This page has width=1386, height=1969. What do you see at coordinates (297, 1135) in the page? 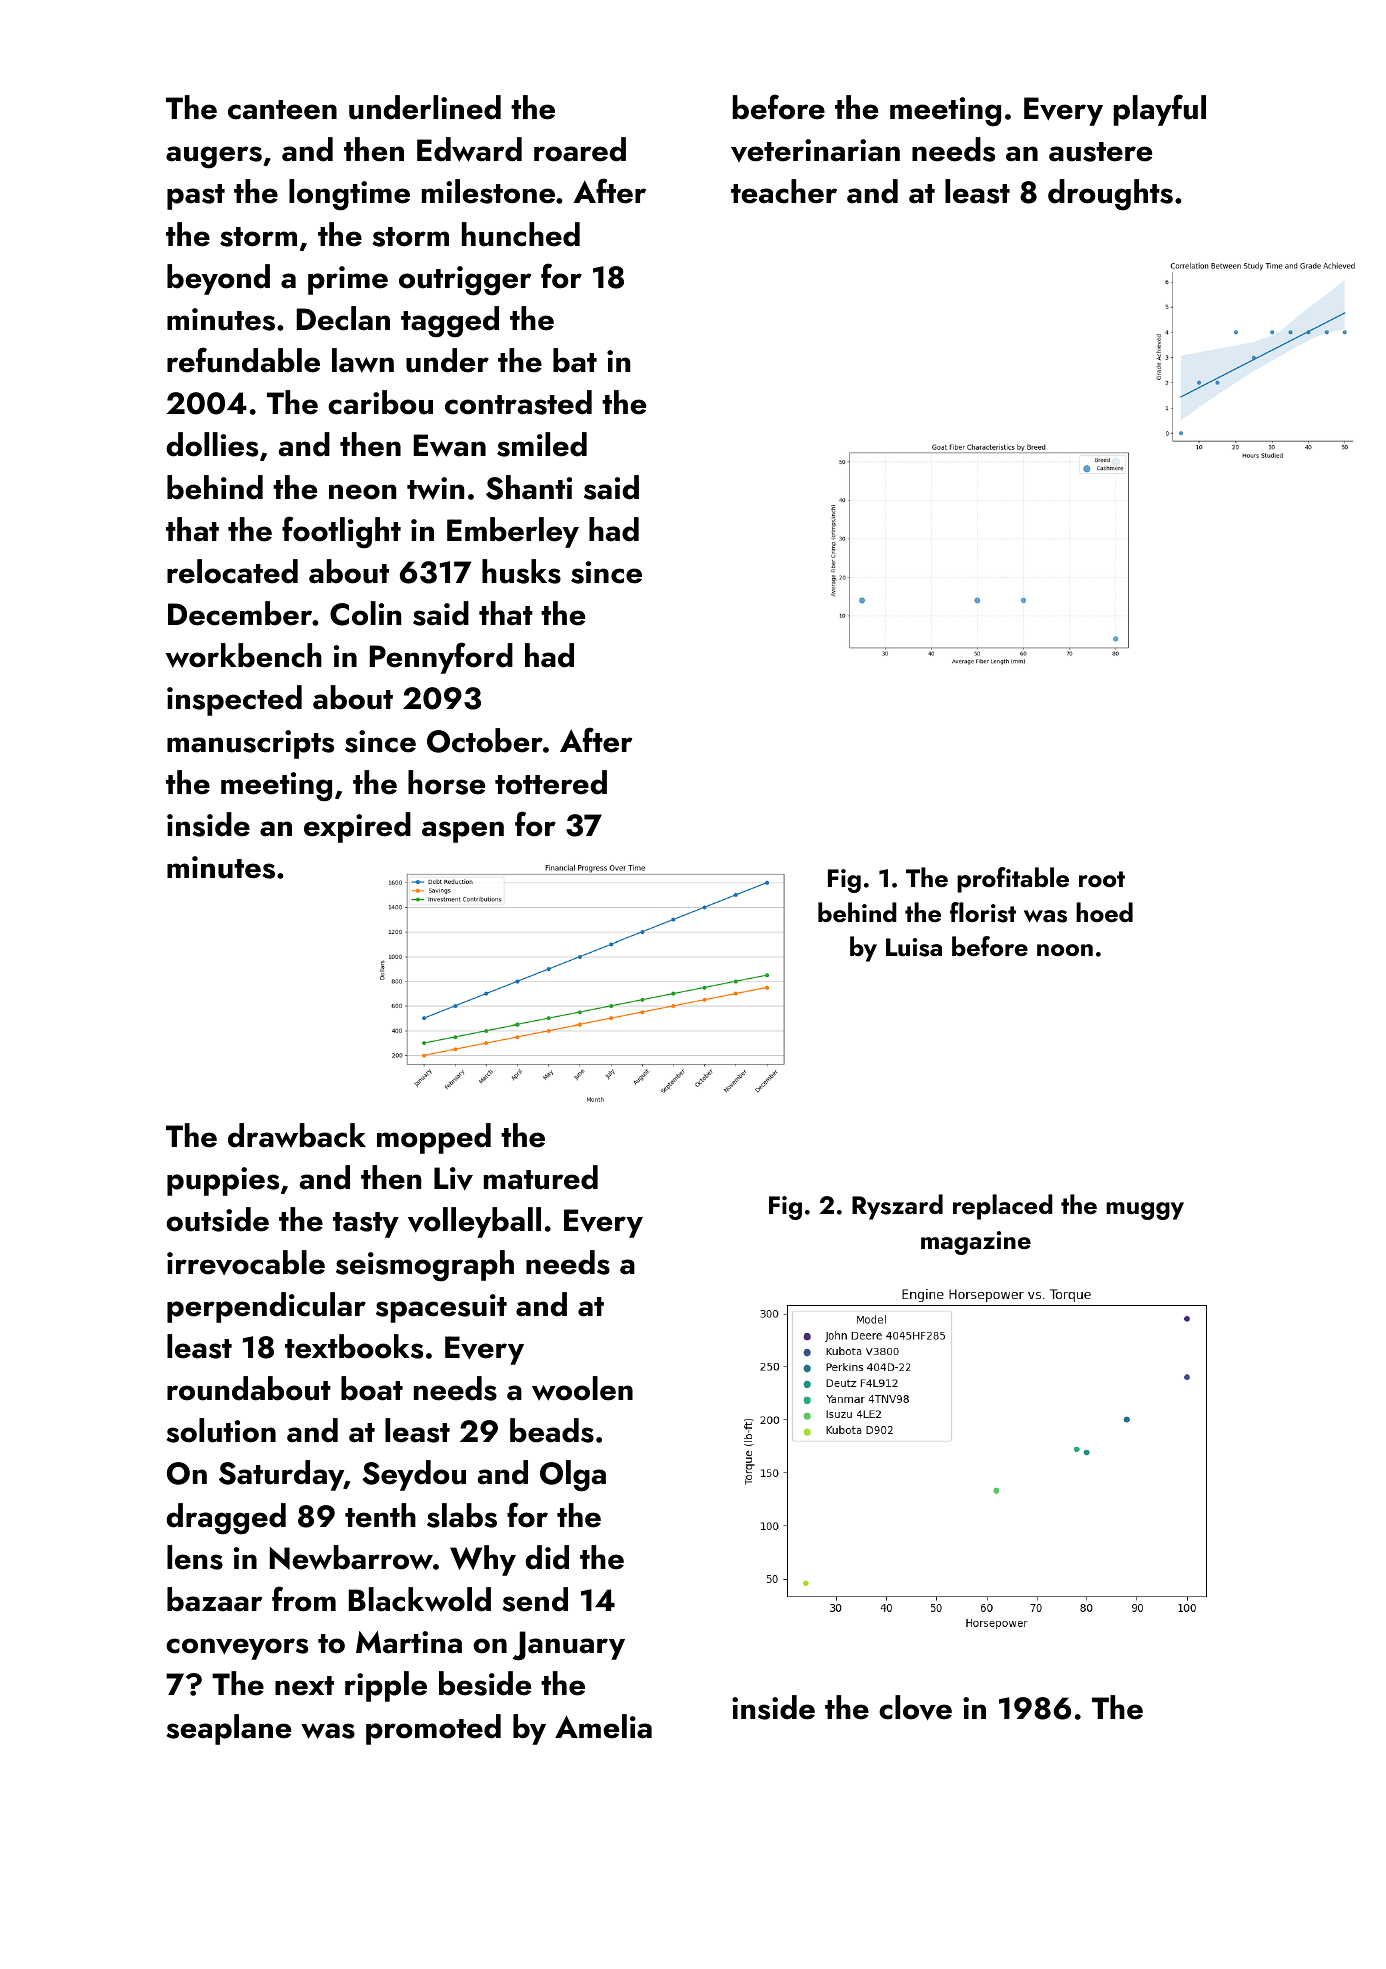
I see `drawback` at bounding box center [297, 1135].
